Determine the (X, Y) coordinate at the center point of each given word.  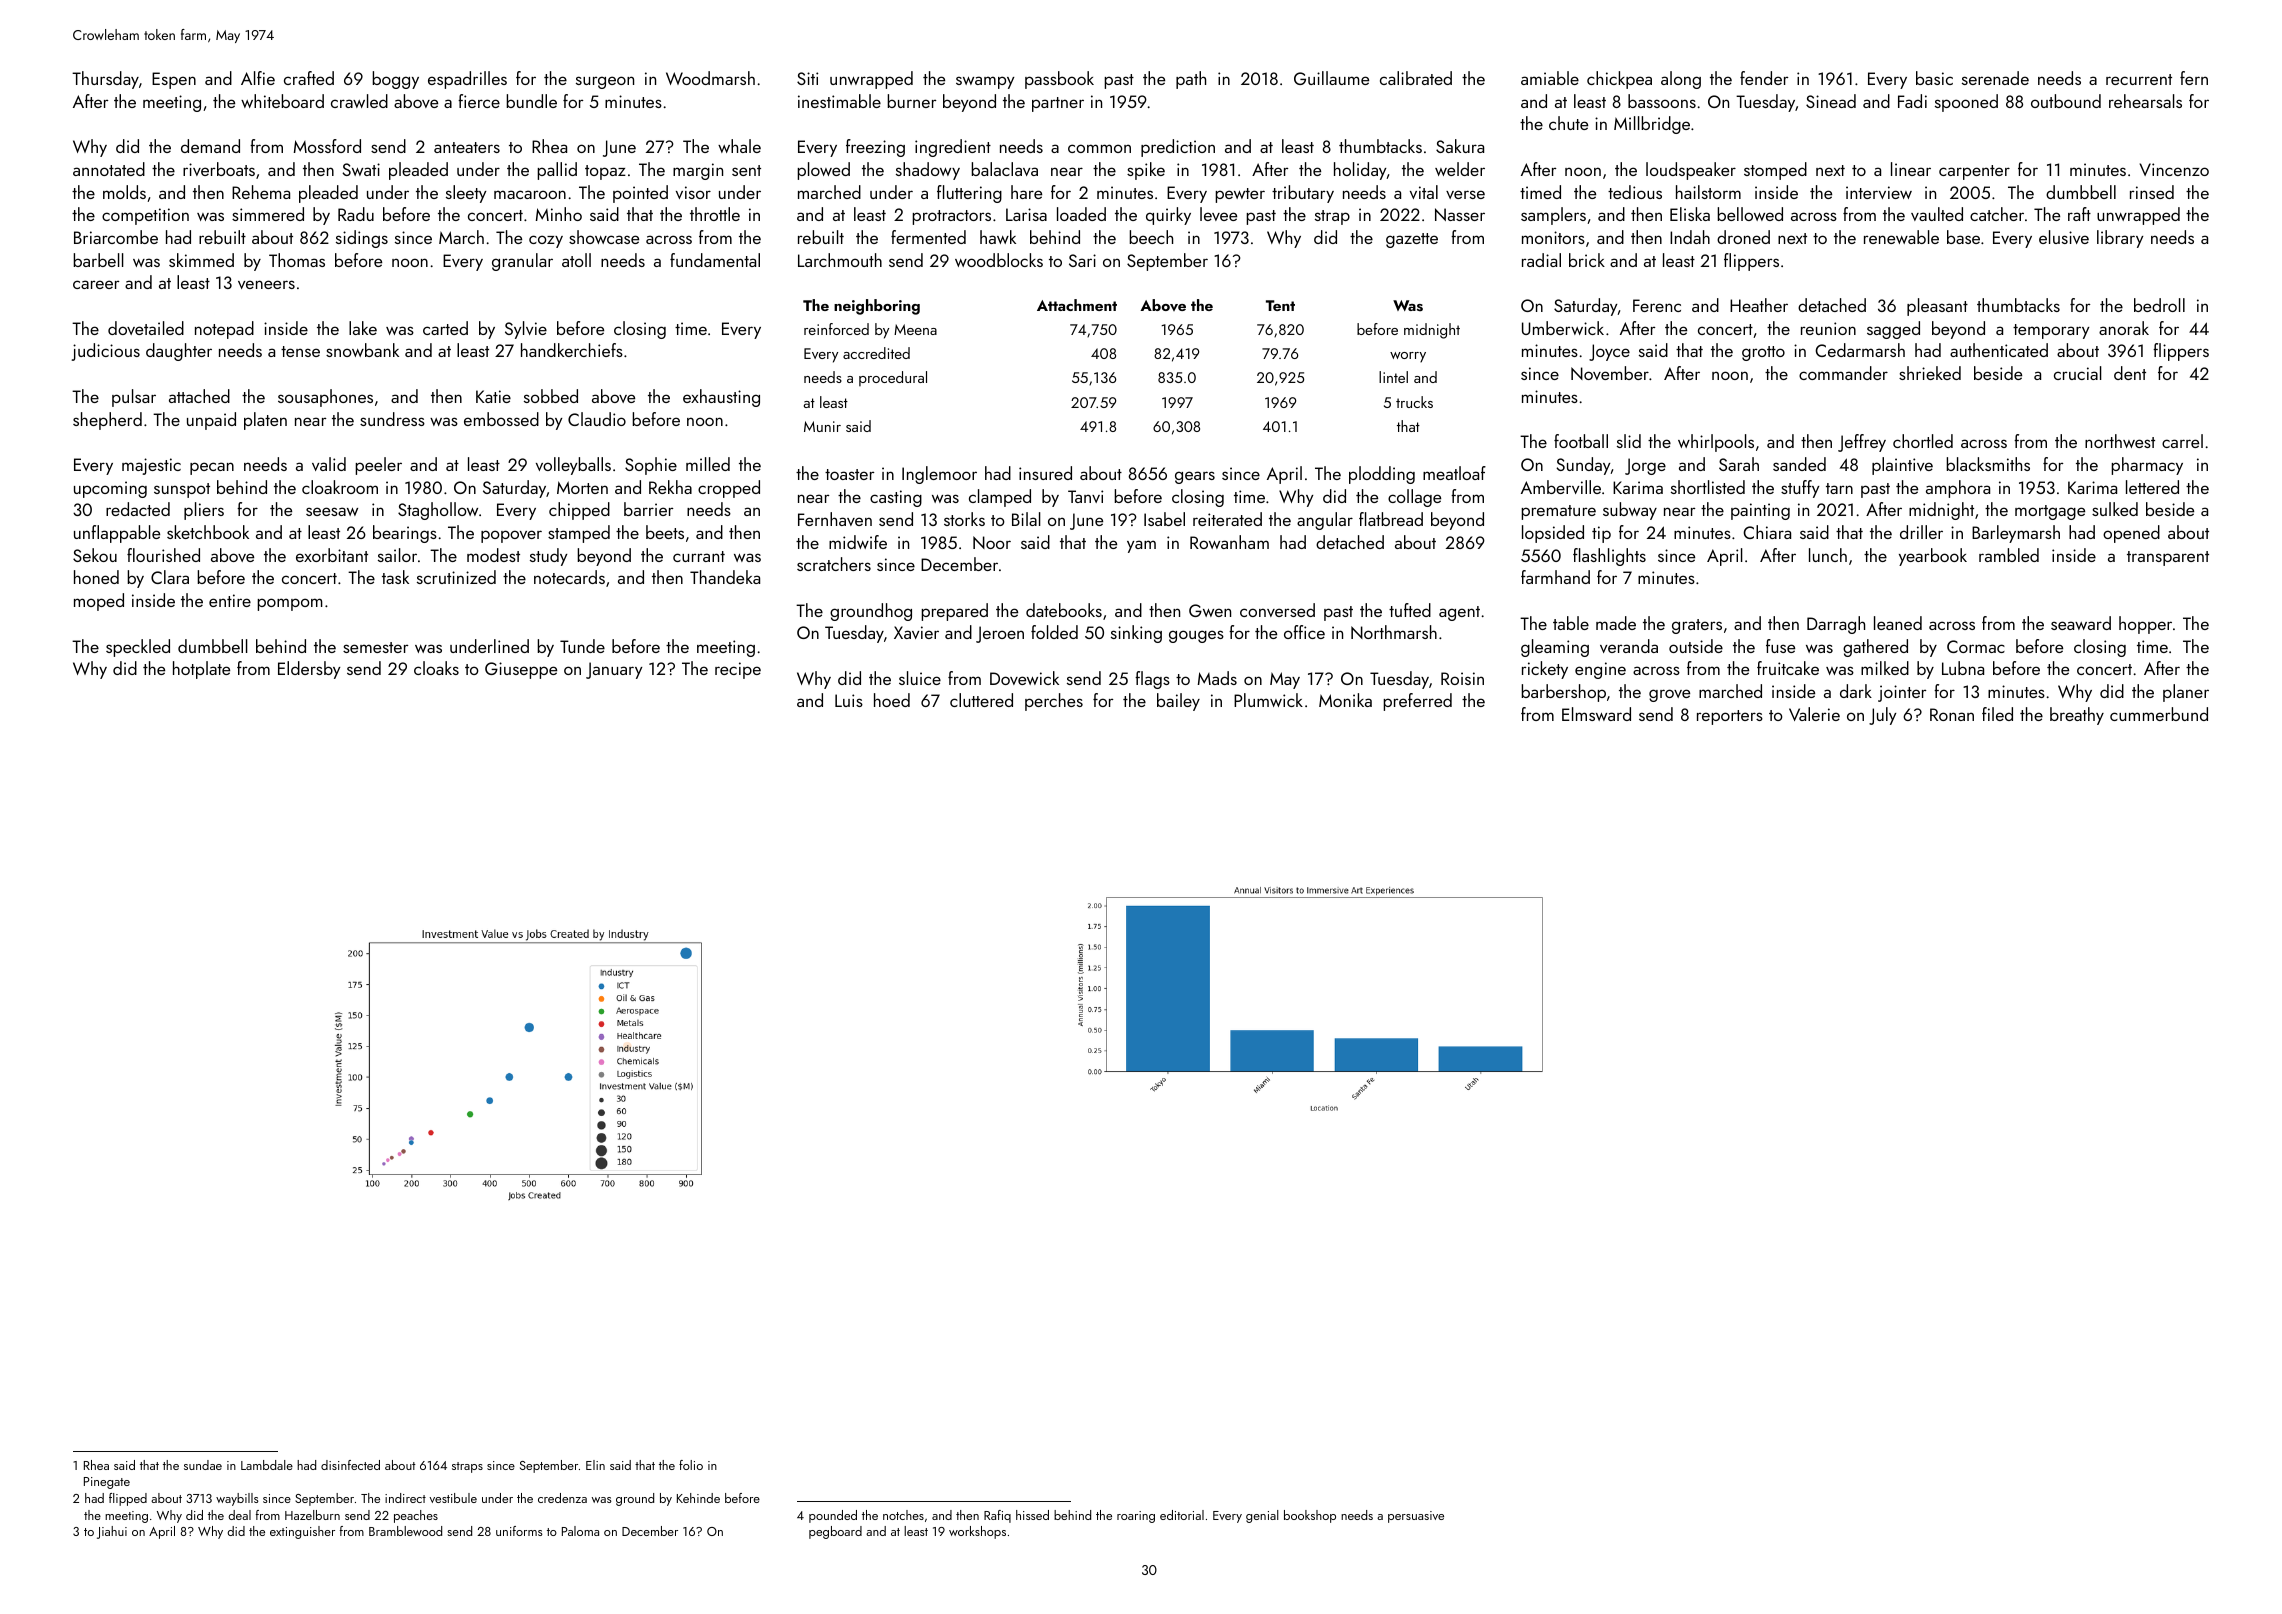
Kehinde (698, 1498)
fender (1764, 78)
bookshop (1310, 1516)
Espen (174, 80)
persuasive (1416, 1517)
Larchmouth (840, 260)
